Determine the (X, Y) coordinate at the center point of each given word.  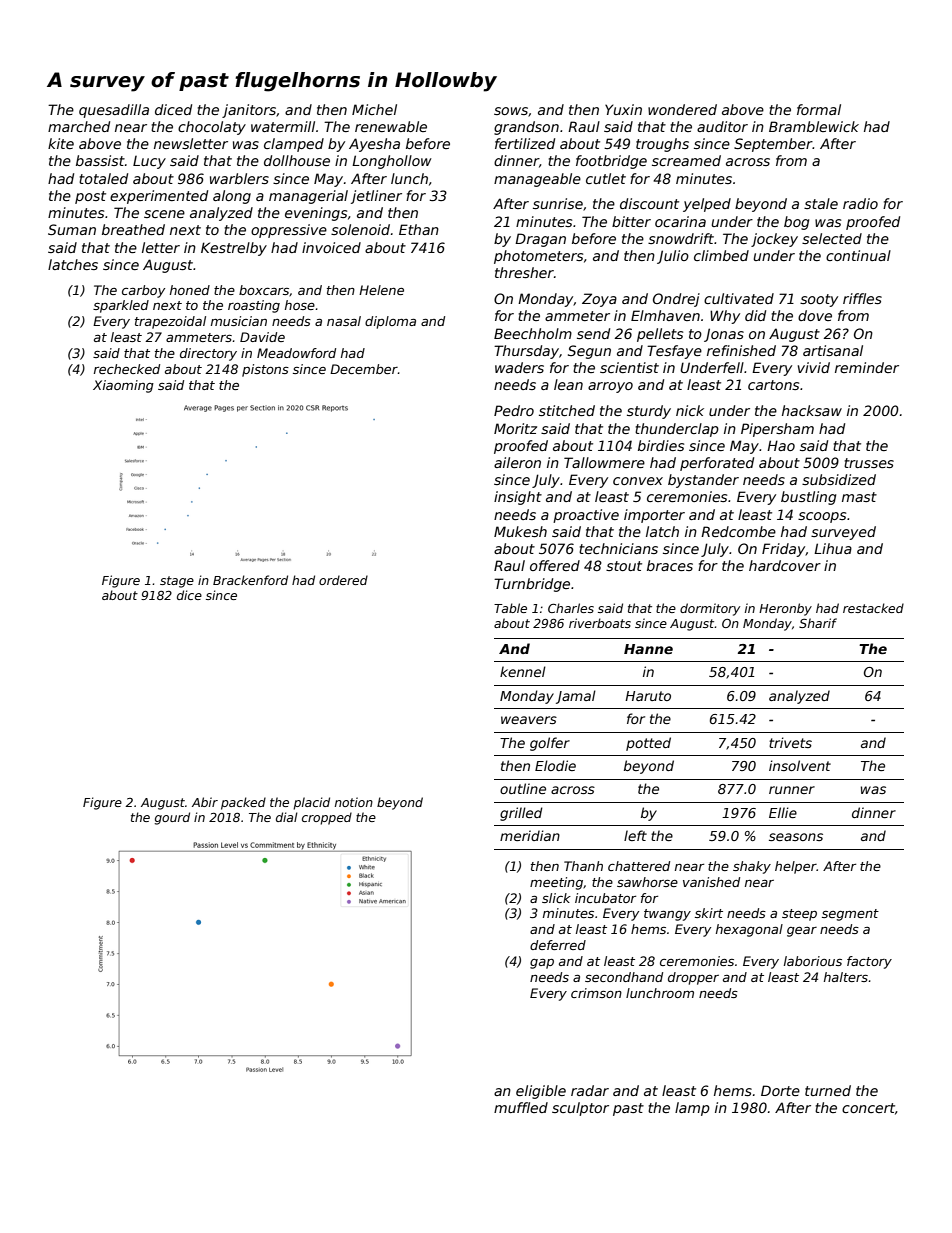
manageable (537, 180)
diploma (390, 322)
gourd (172, 818)
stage (177, 582)
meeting (556, 883)
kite (61, 143)
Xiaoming (123, 386)
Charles (571, 608)
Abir (205, 802)
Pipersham (777, 430)
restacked (873, 608)
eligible (541, 1092)
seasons (796, 837)
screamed (686, 160)
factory (869, 962)
